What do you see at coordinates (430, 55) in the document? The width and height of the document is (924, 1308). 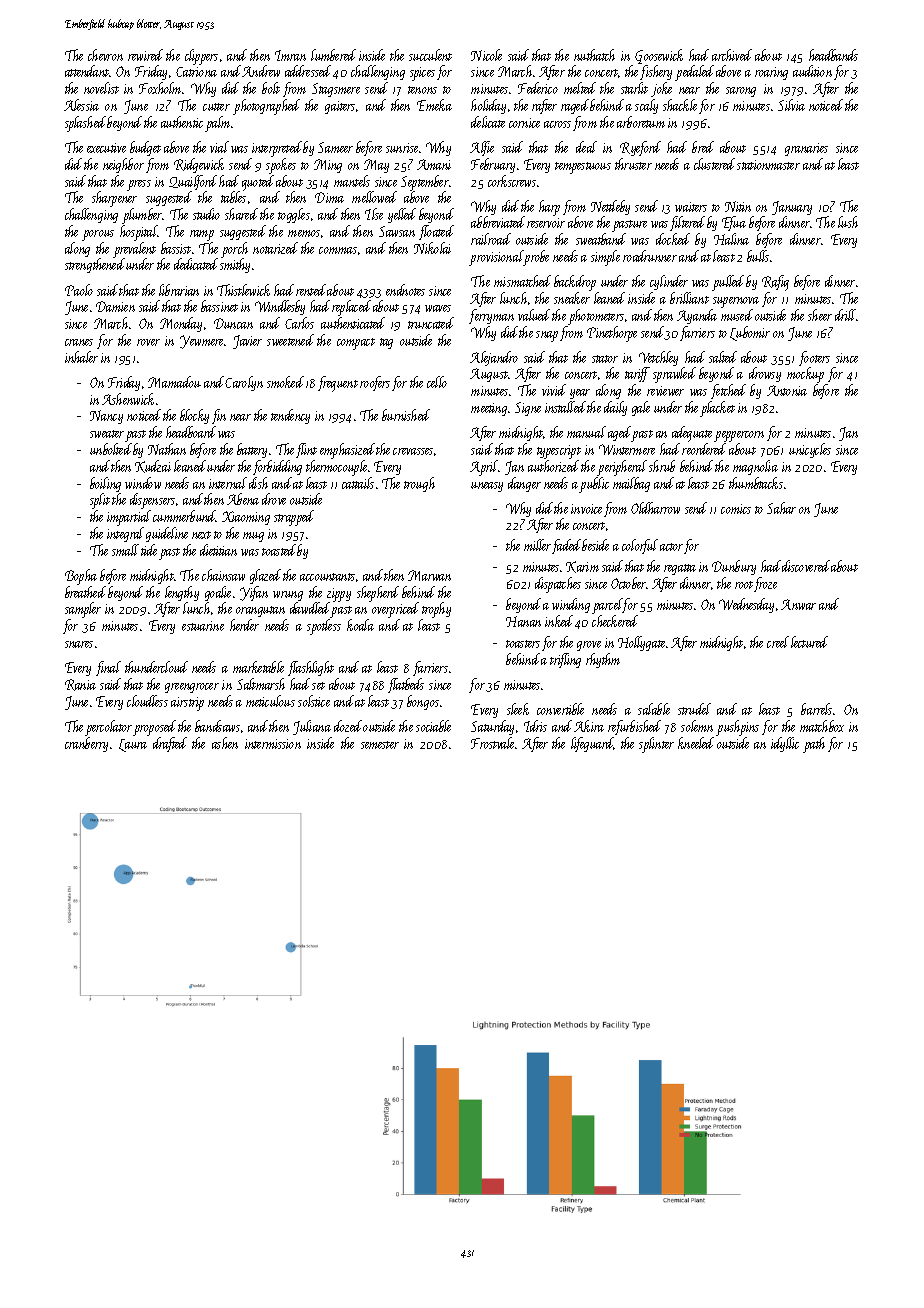 I see `succulent` at bounding box center [430, 55].
